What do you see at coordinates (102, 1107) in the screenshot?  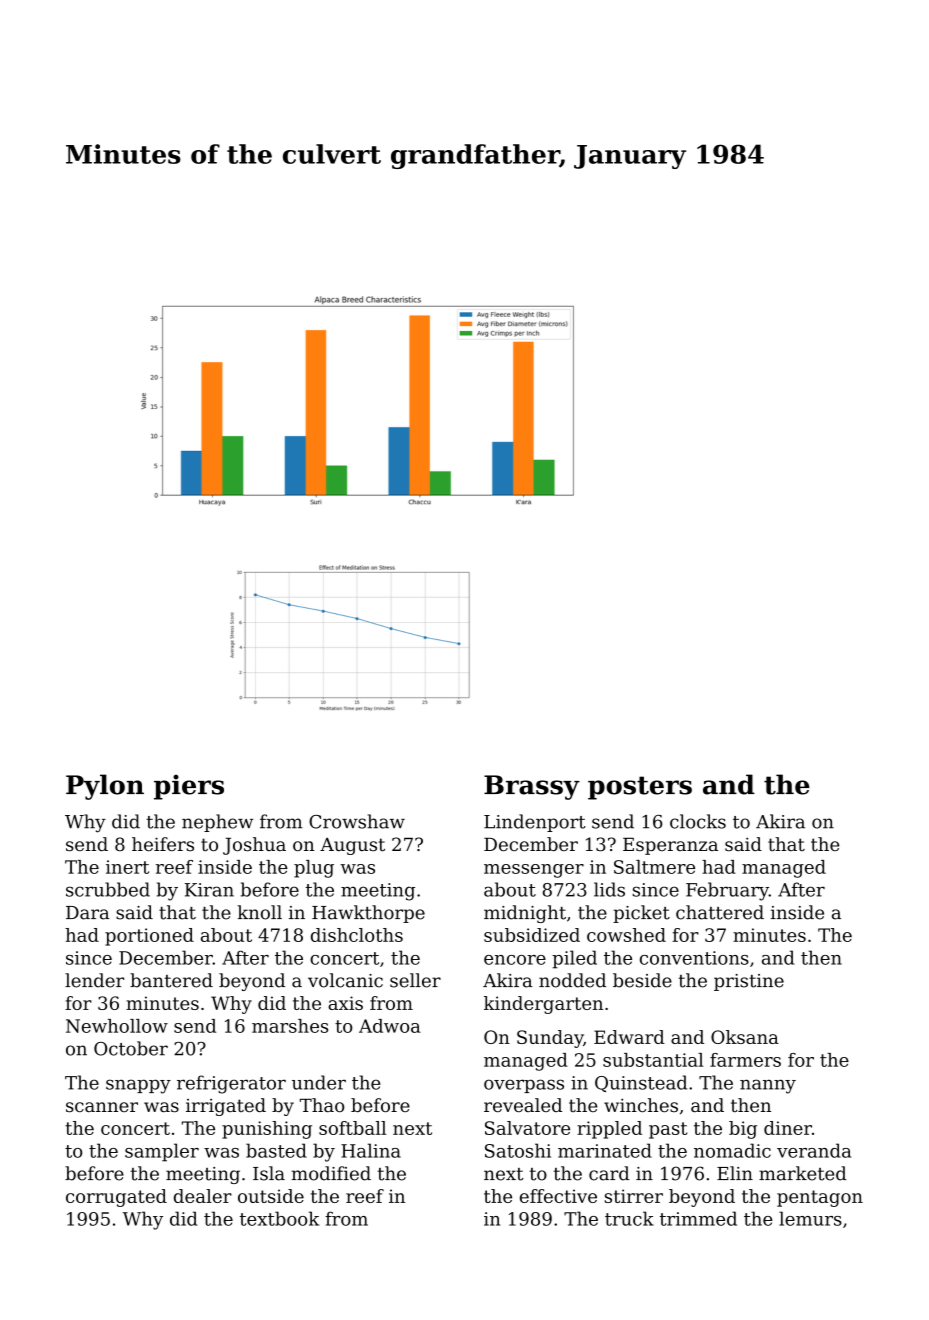 I see `scanner` at bounding box center [102, 1107].
